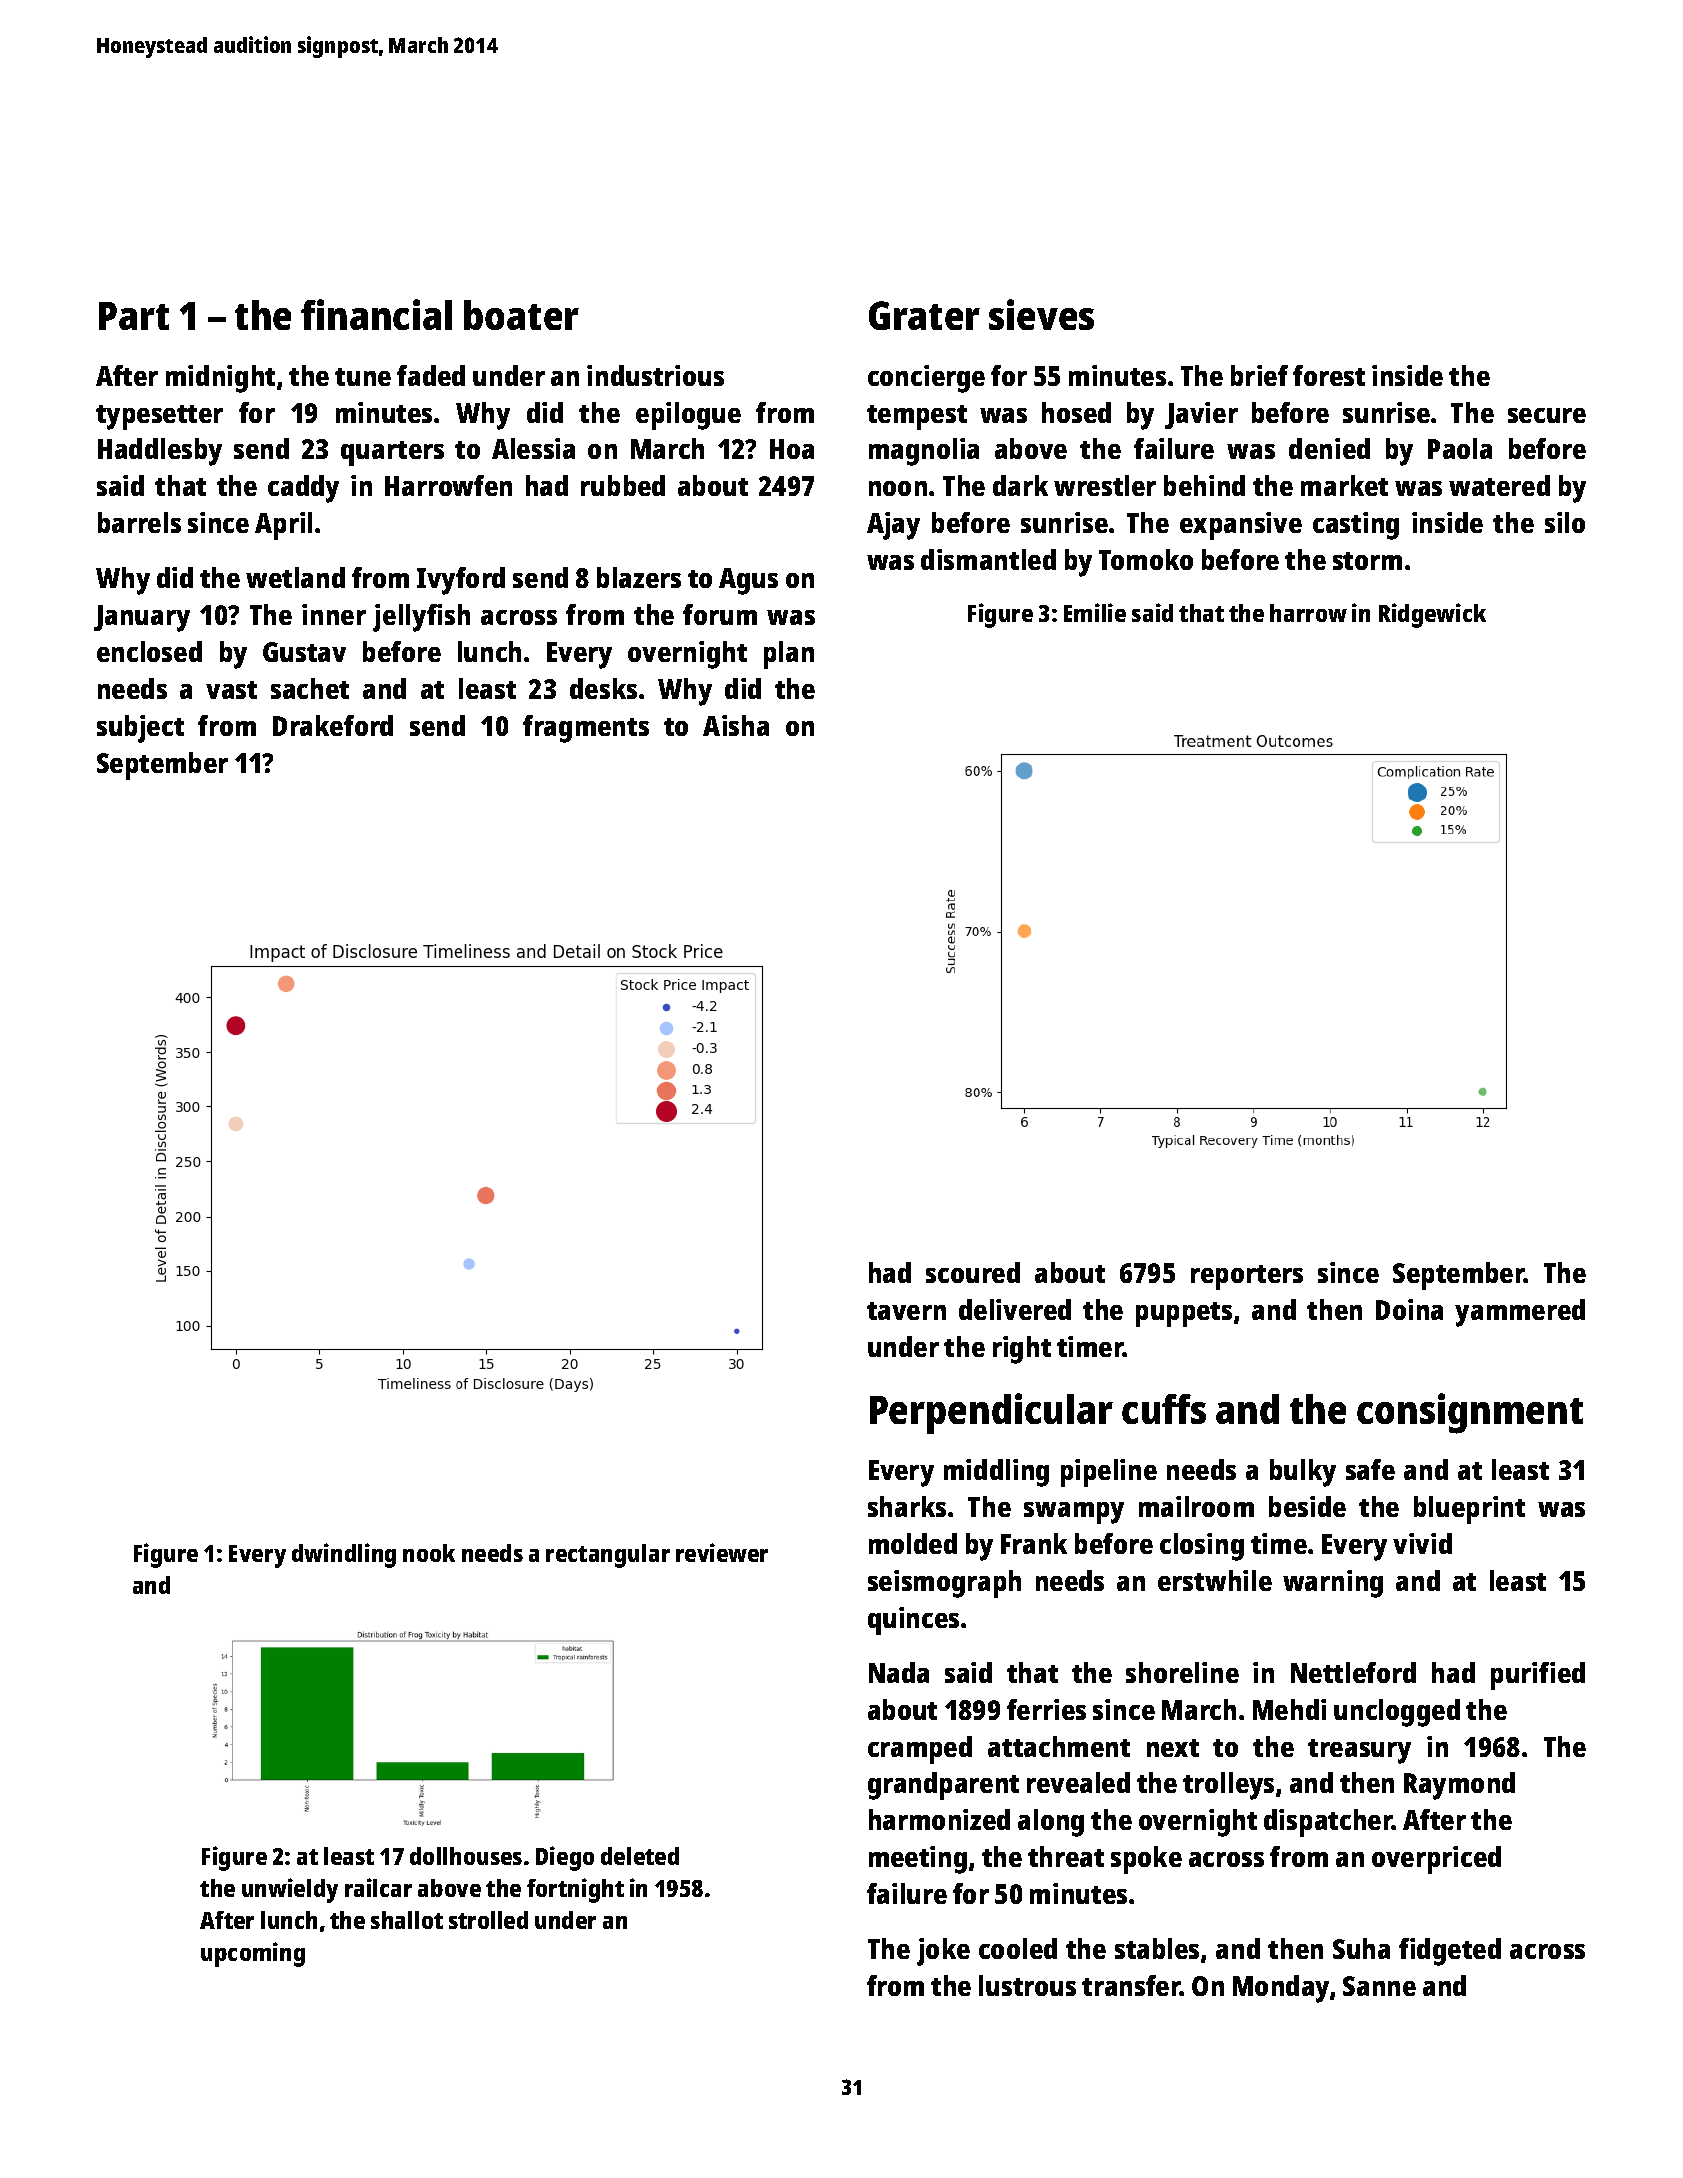 This screenshot has height=2178, width=1683. Describe the element at coordinates (603, 688) in the screenshot. I see `desks` at that location.
